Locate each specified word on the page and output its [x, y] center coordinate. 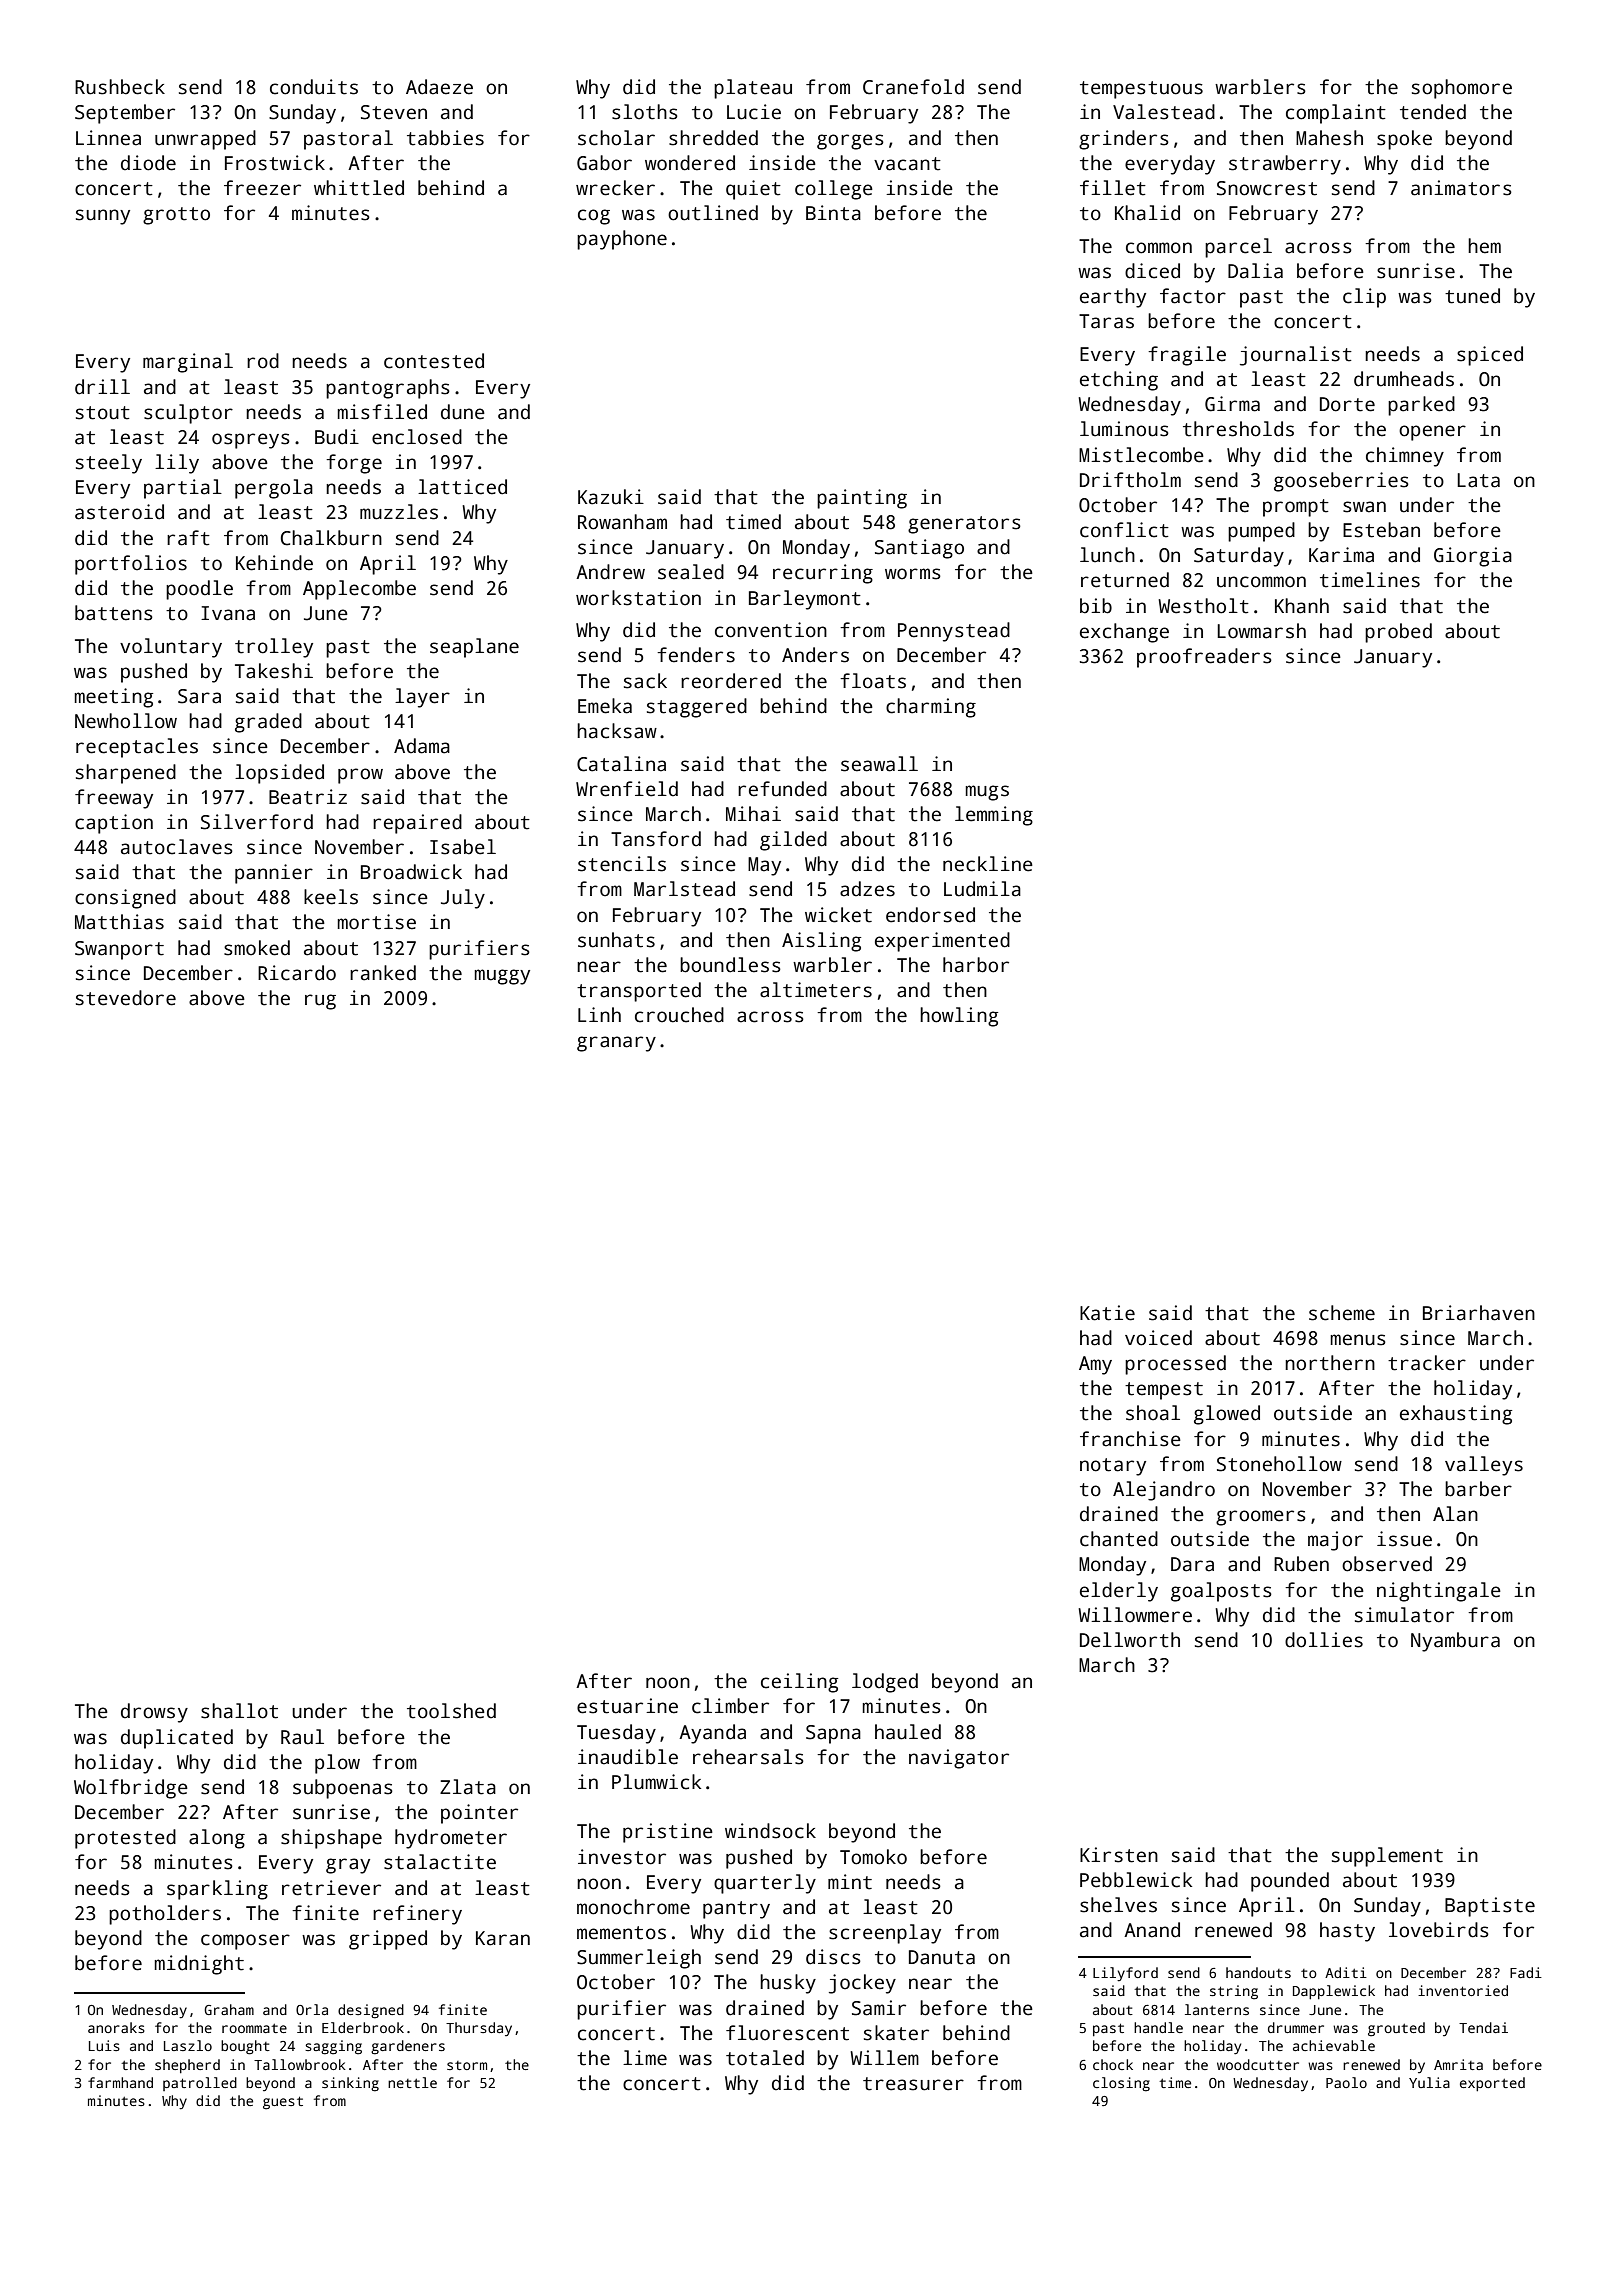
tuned [1472, 296]
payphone [622, 240]
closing [1121, 2084]
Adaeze [439, 87]
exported [1492, 2084]
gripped [388, 1940]
